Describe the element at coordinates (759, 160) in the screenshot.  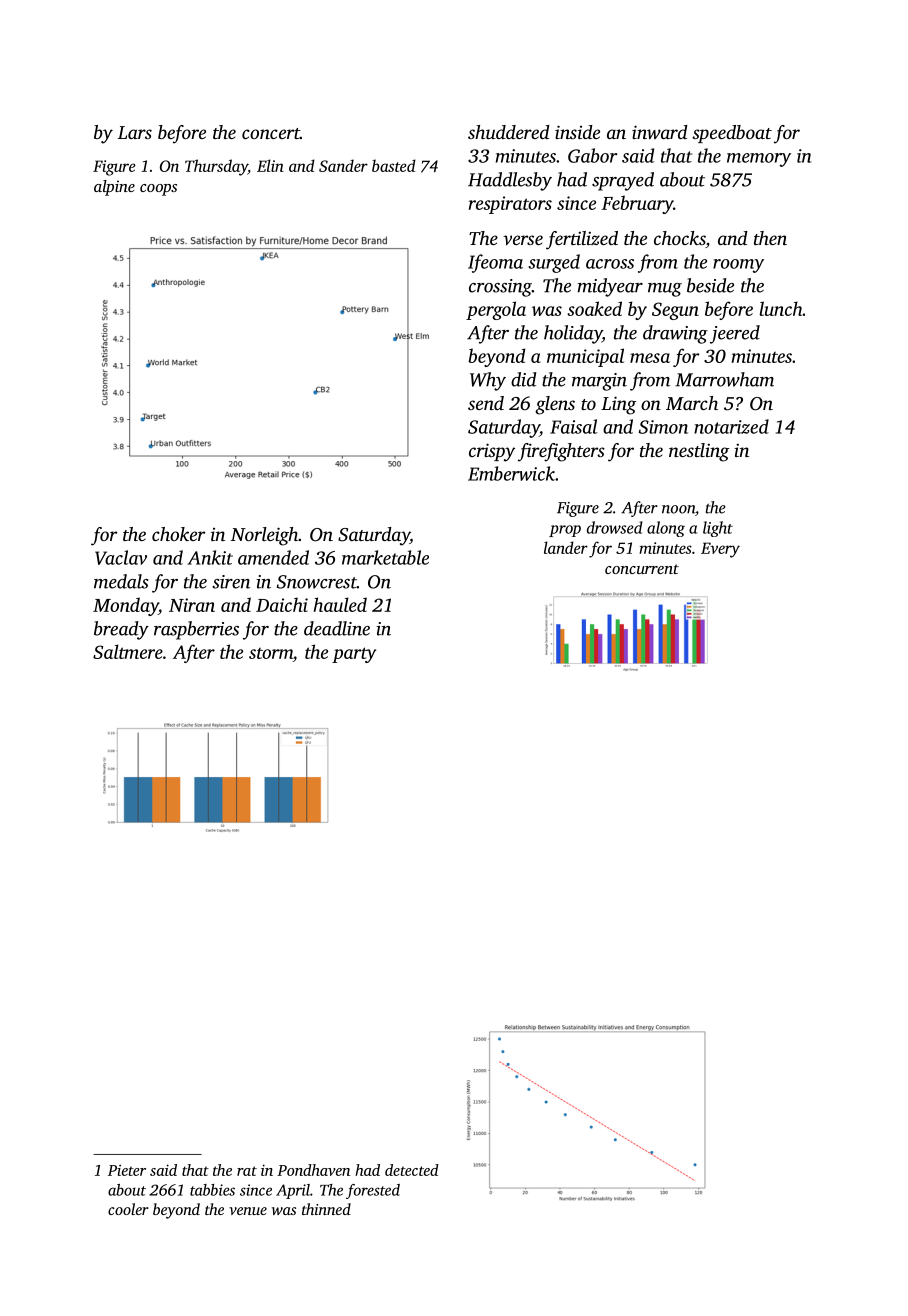
I see `memory` at that location.
